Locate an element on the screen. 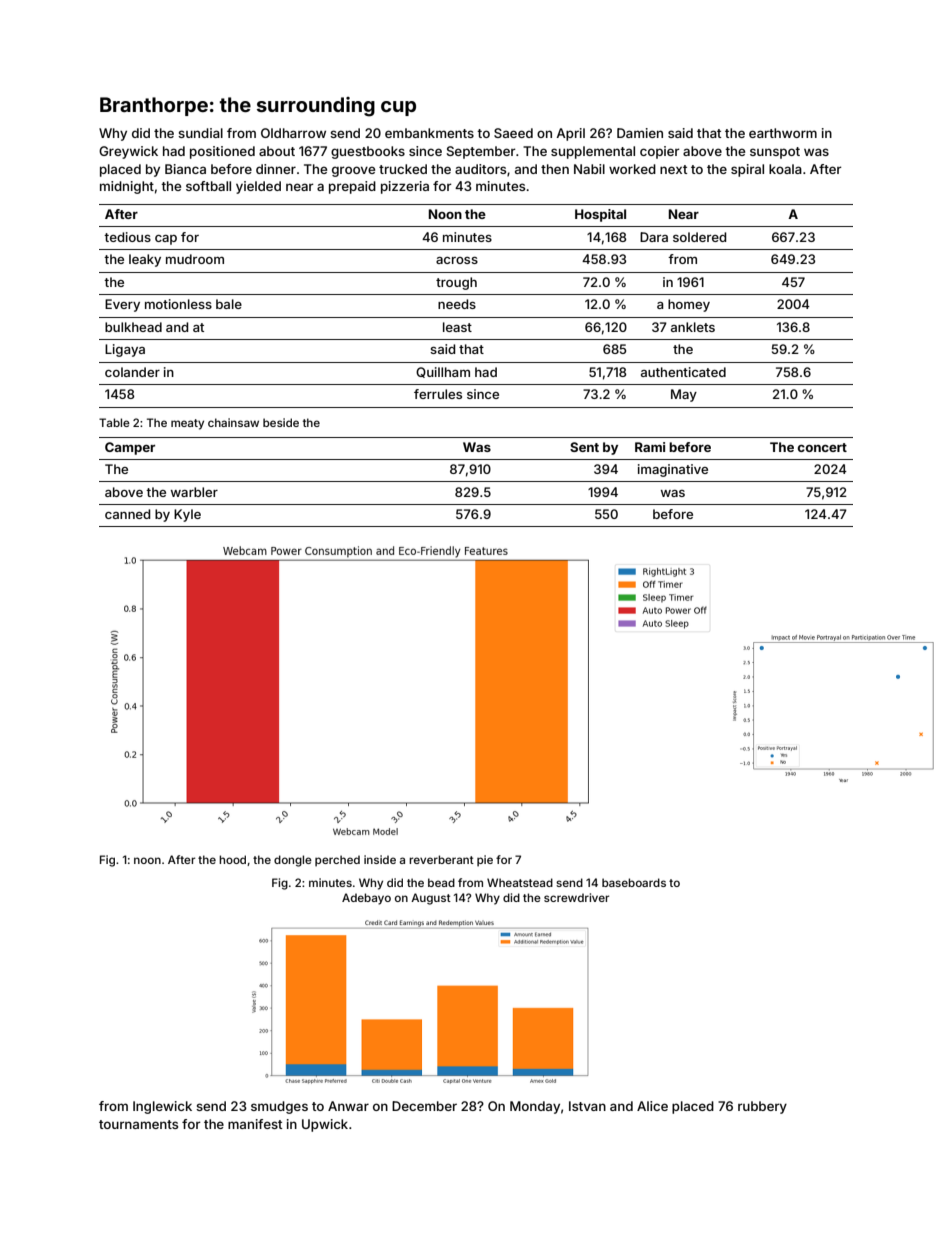  concert is located at coordinates (822, 447).
